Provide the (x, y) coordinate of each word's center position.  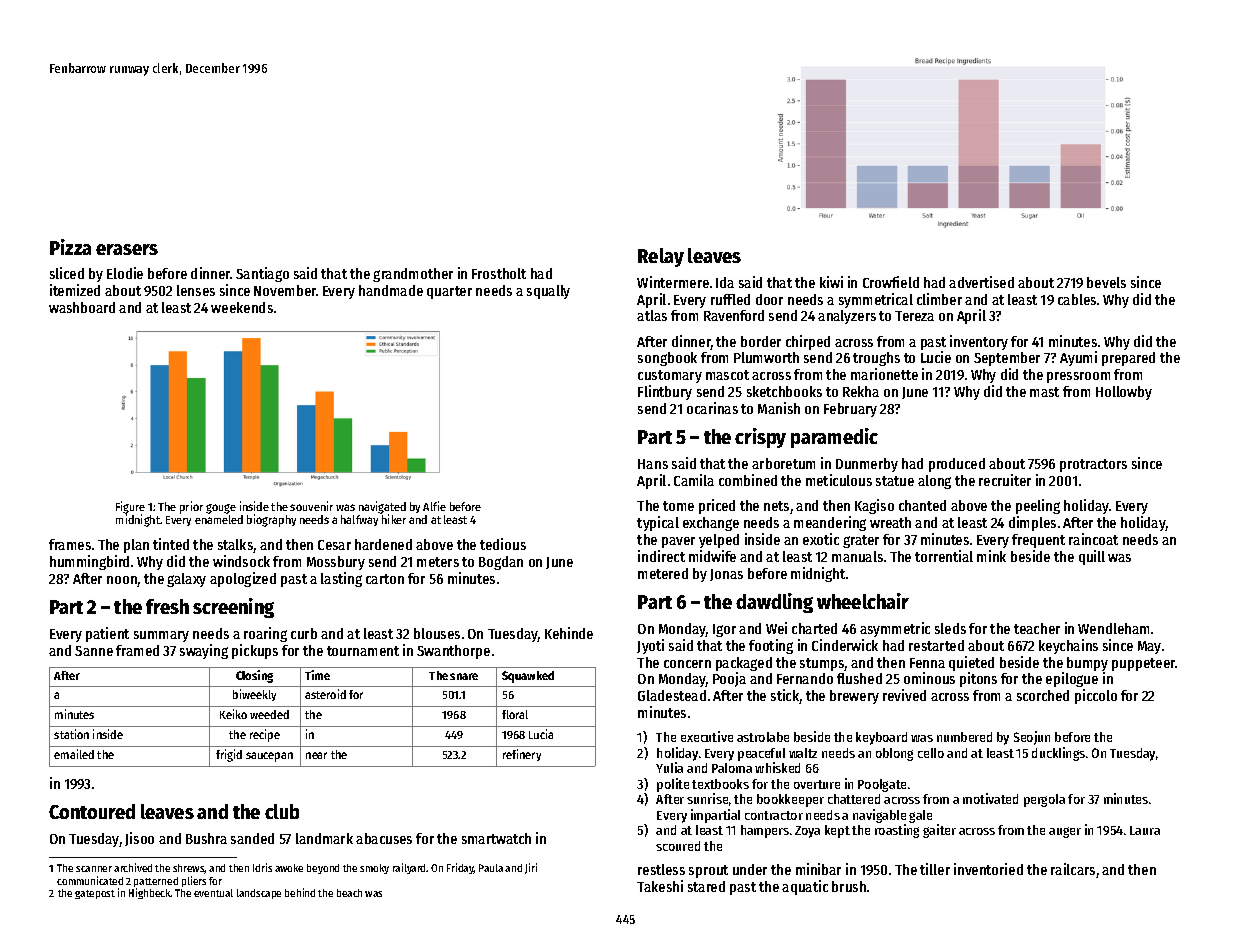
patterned (156, 882)
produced (957, 465)
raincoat (1093, 539)
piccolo (1096, 696)
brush (849, 886)
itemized (75, 290)
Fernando (805, 678)
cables (1077, 299)
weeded (269, 714)
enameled (219, 519)
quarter (449, 292)
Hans (653, 464)
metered (663, 573)
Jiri (531, 868)
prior (191, 507)
